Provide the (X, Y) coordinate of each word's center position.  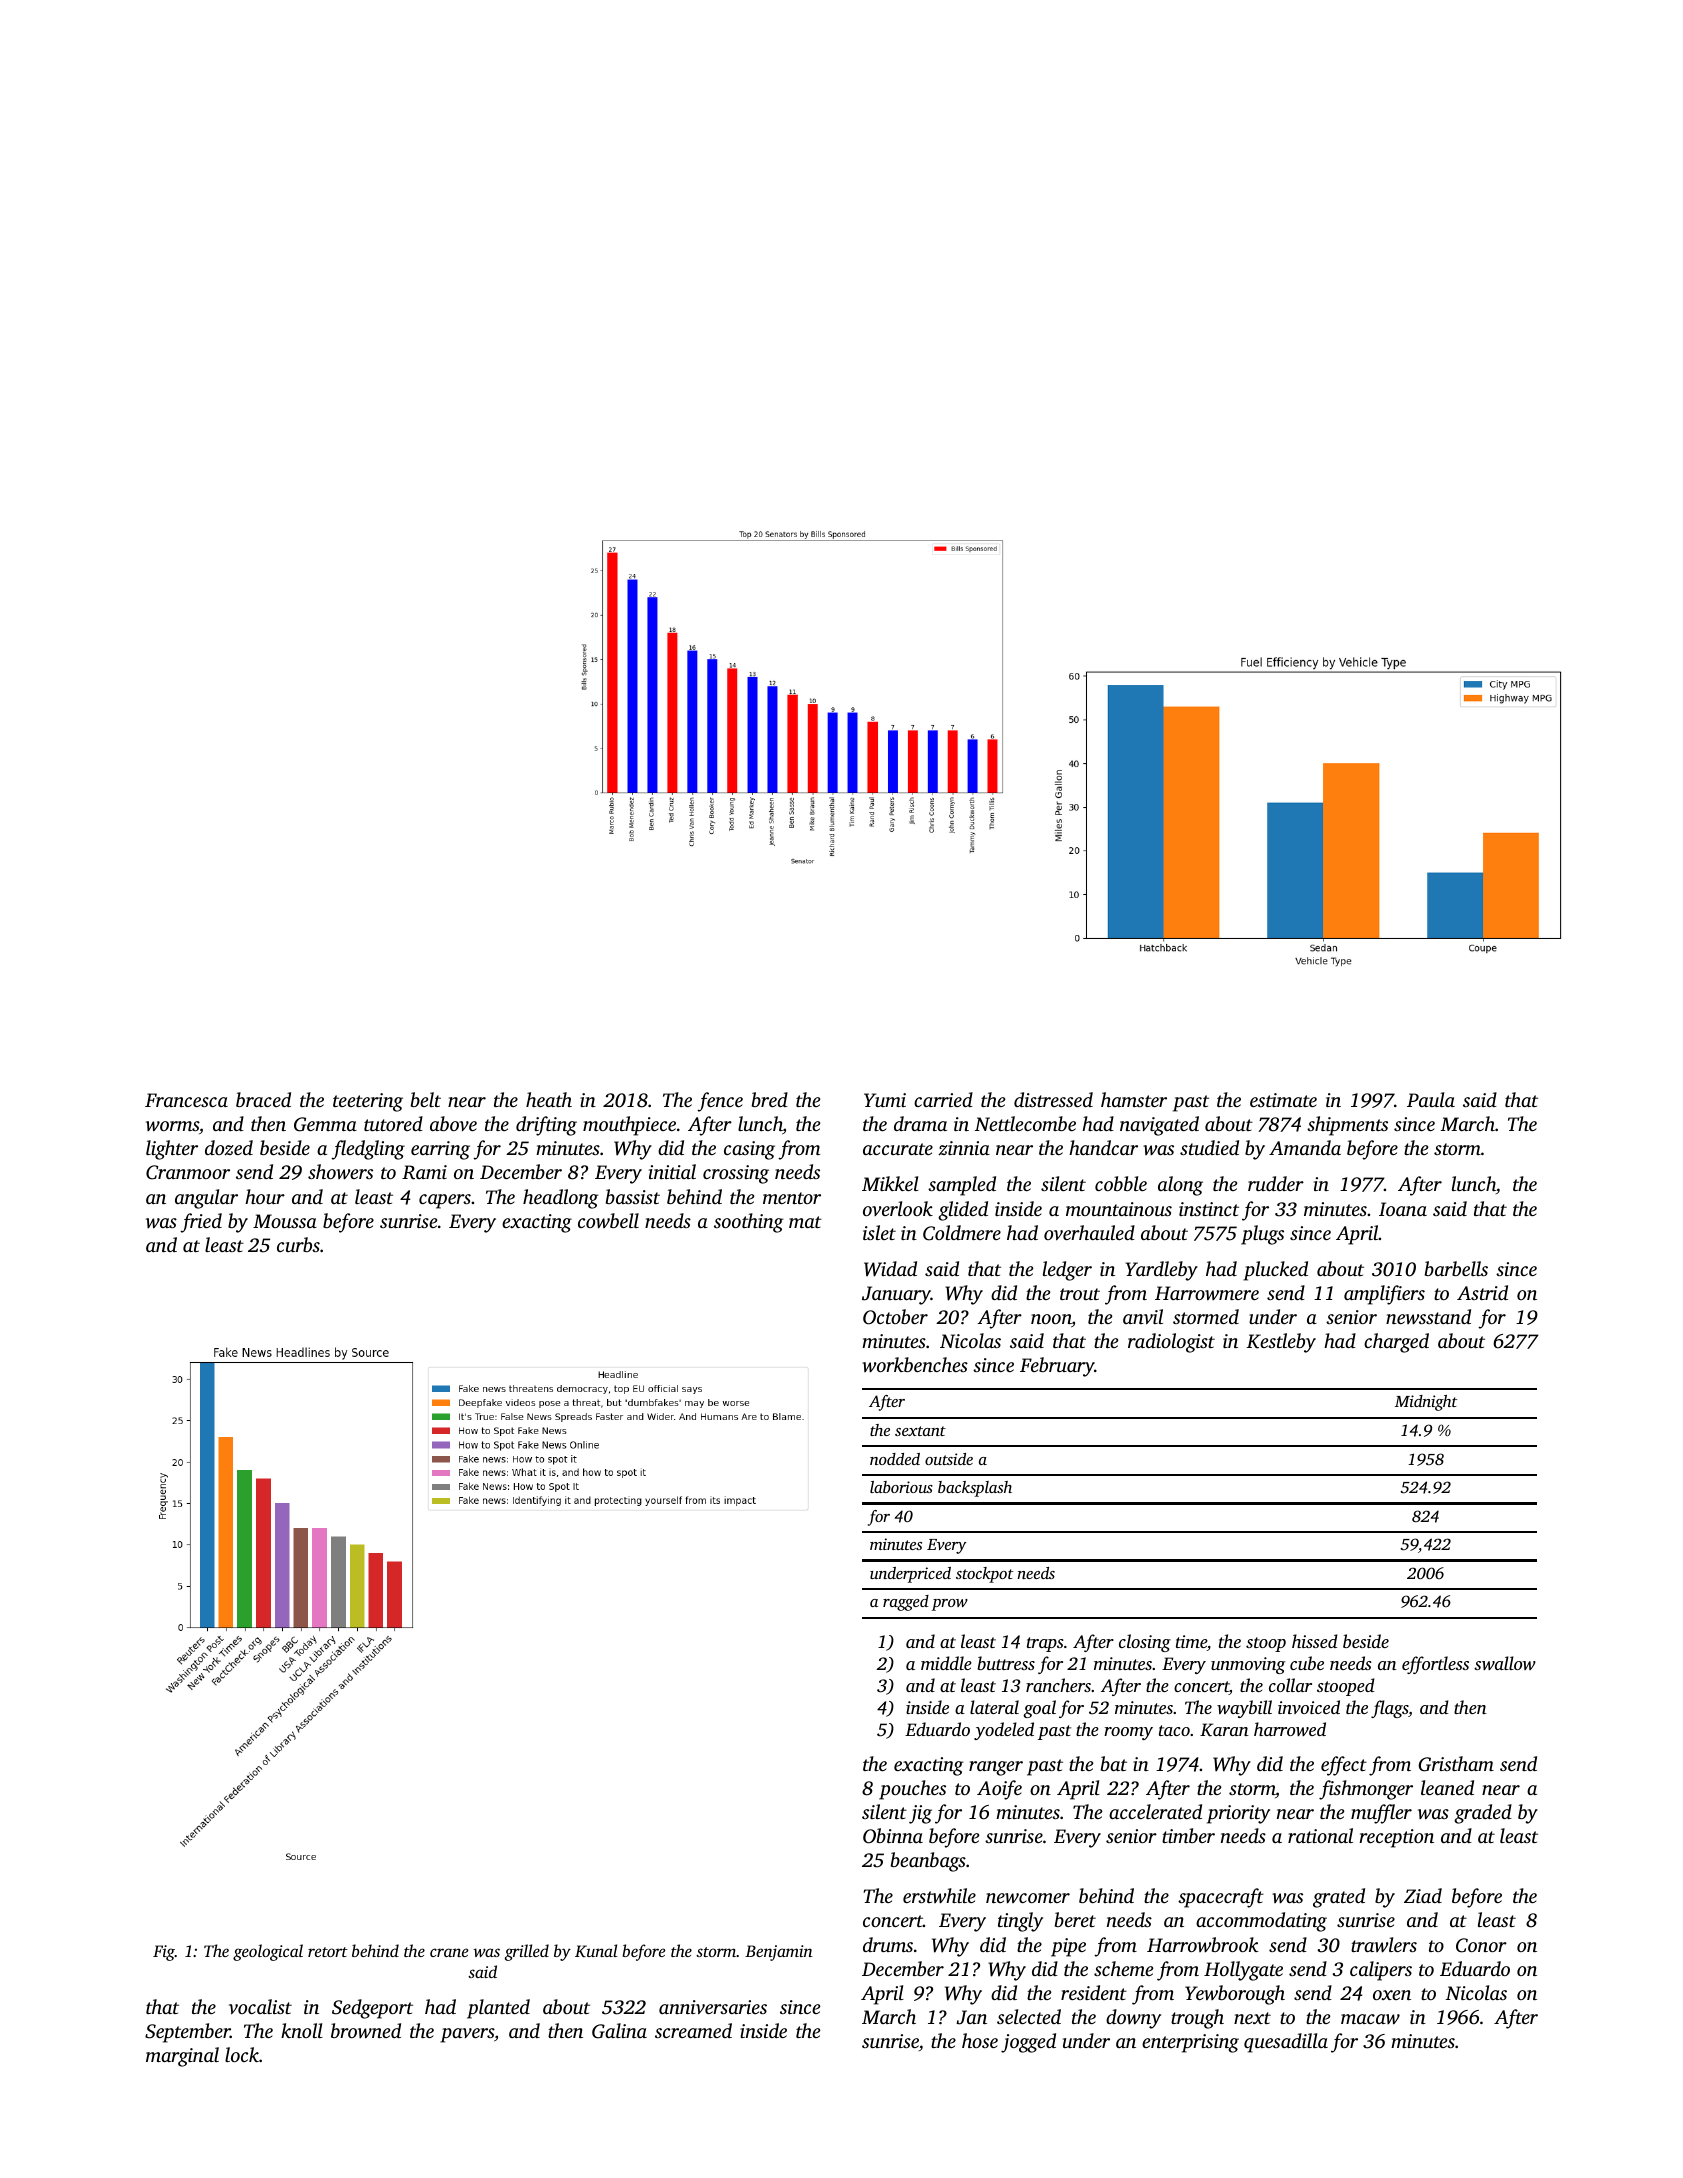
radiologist (1171, 1343)
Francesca (186, 1100)
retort (328, 1952)
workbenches (915, 1364)
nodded (895, 1459)
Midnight (1426, 1403)
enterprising (1190, 2043)
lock (242, 2054)
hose (980, 2040)
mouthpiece (629, 1126)
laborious (901, 1487)
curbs (298, 1244)
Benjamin (779, 1953)
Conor (1481, 1945)
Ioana (1403, 1209)
